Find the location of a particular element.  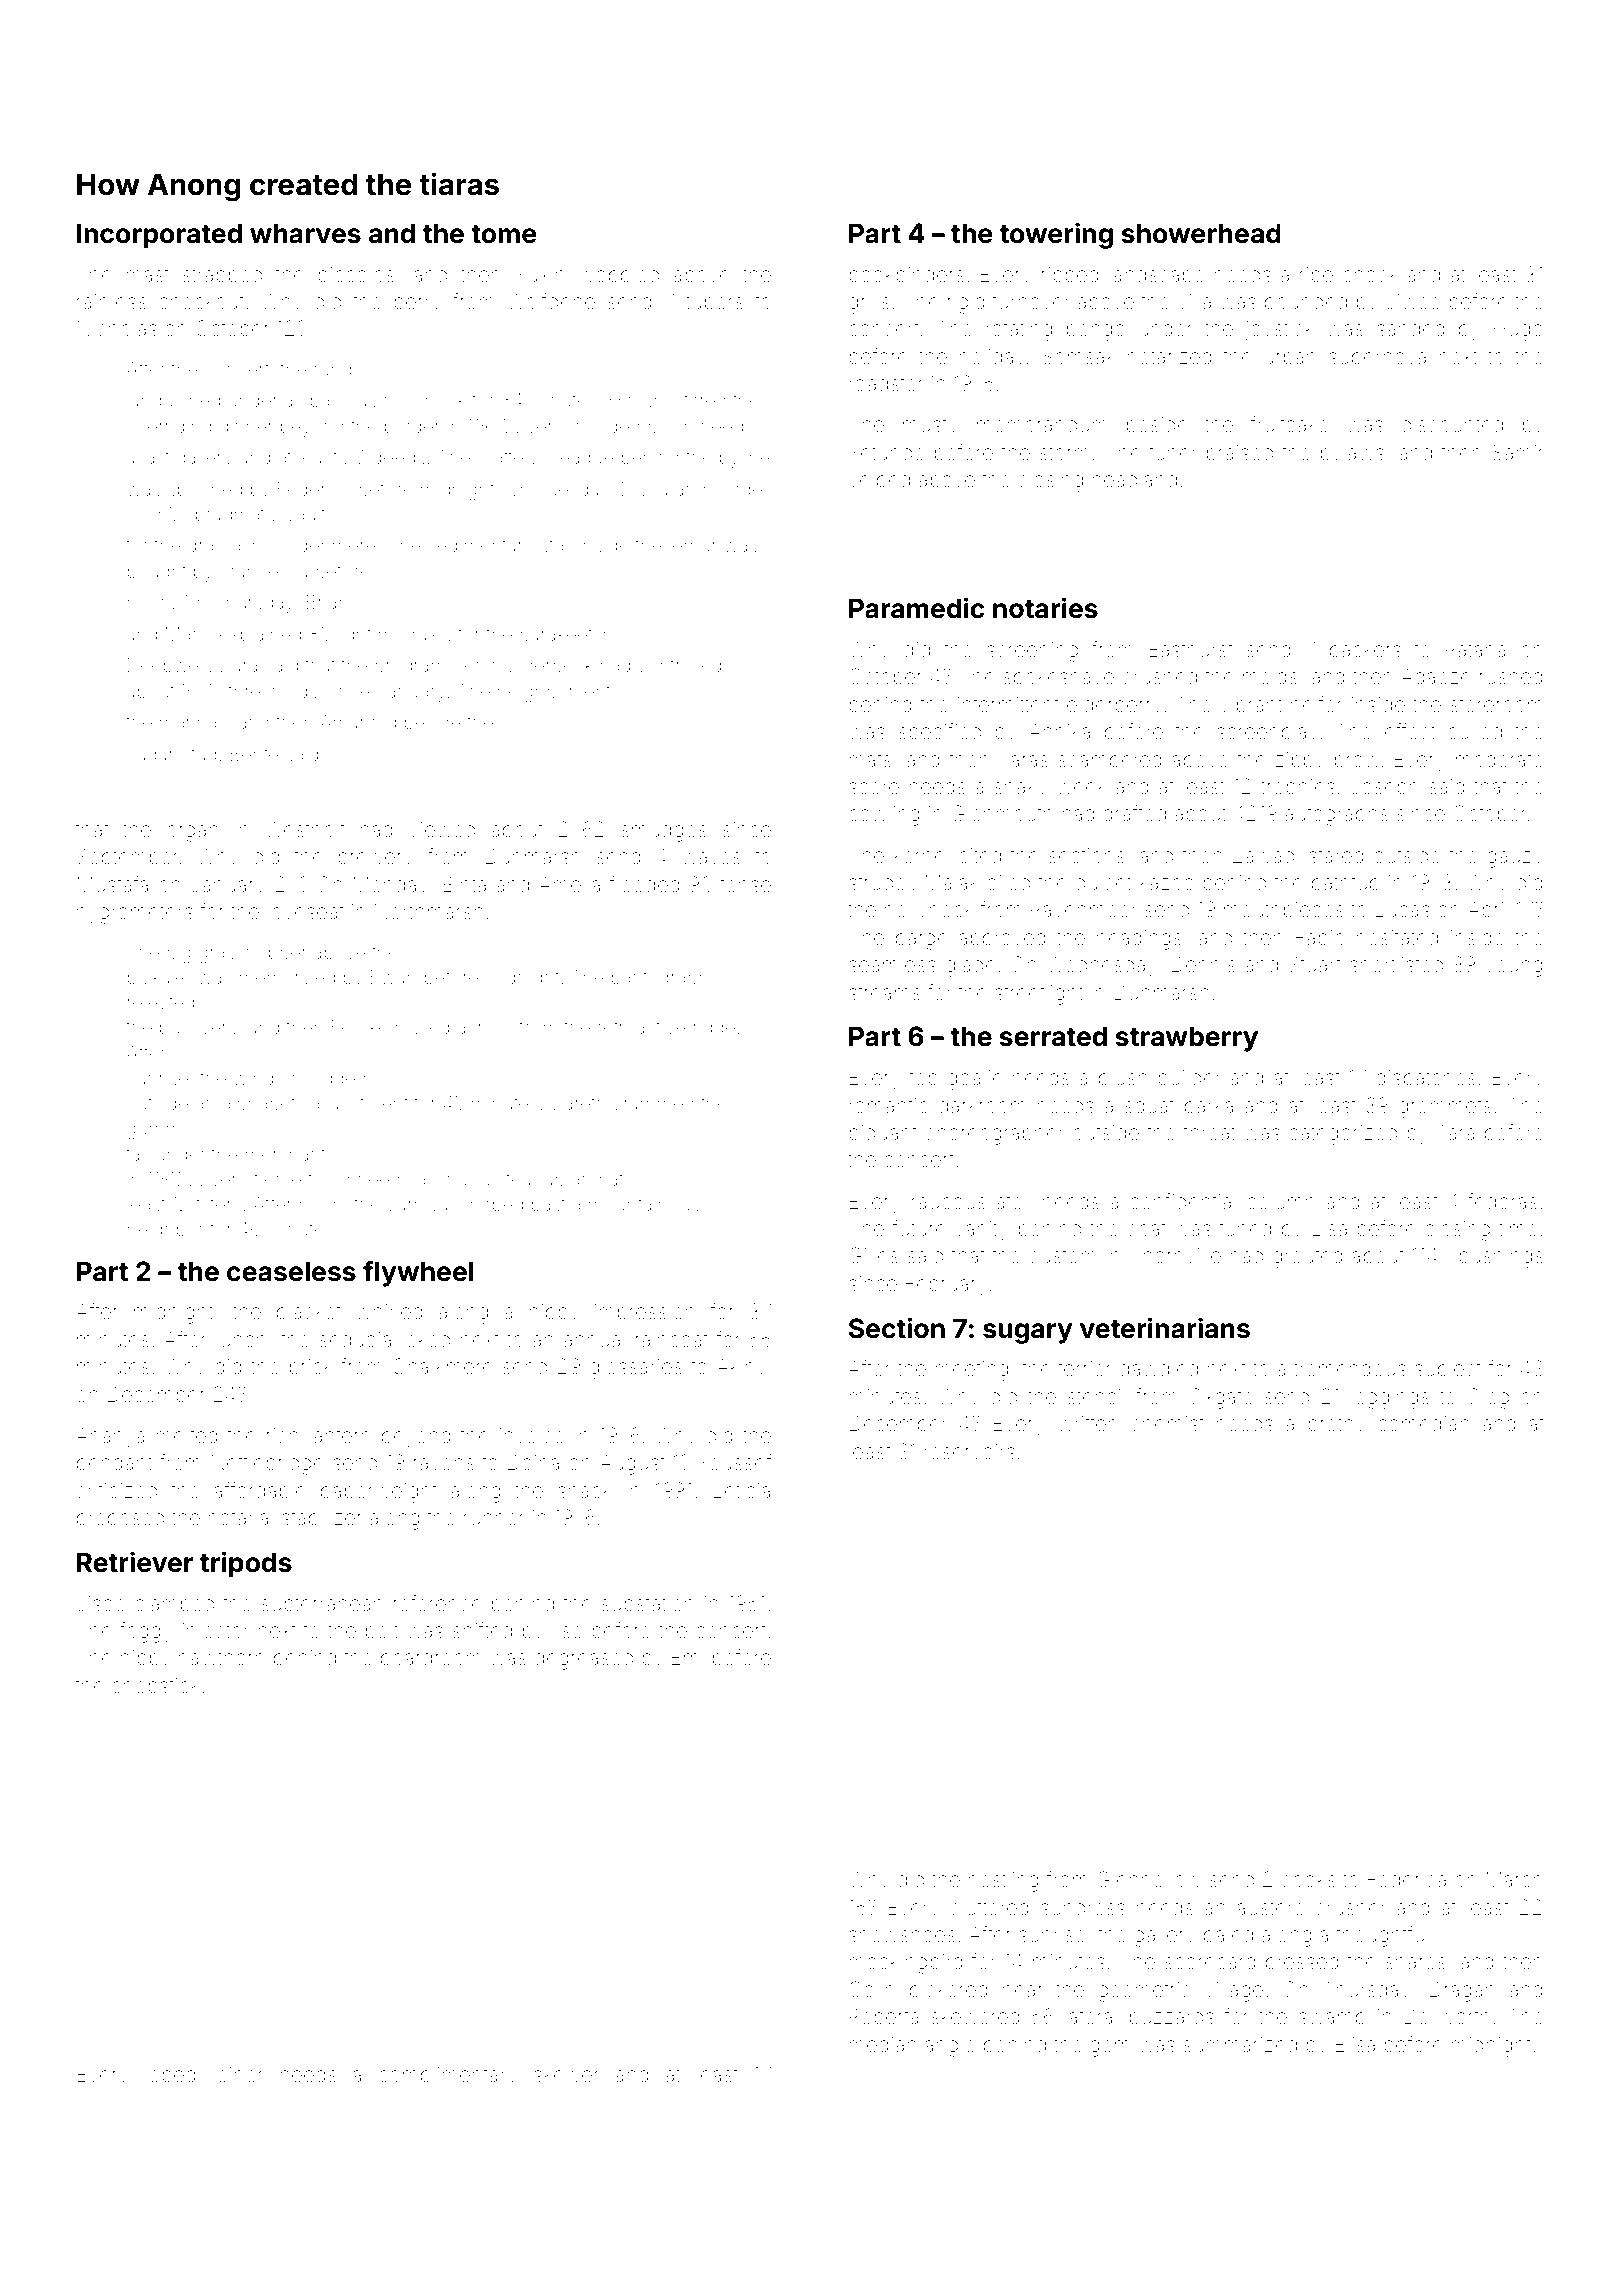

nestling is located at coordinates (1004, 1882).
